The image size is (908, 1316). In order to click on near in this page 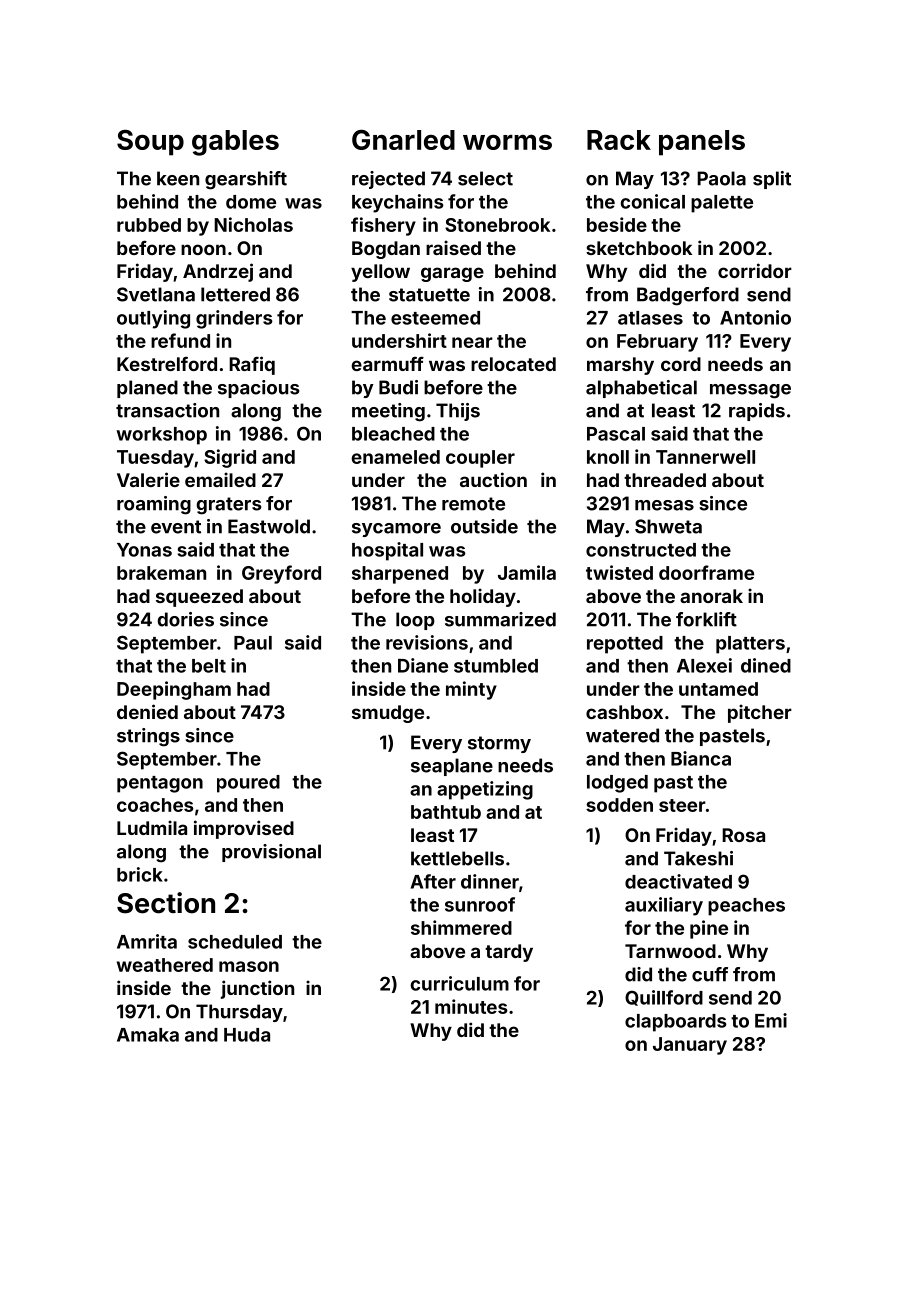, I will do `click(472, 342)`.
